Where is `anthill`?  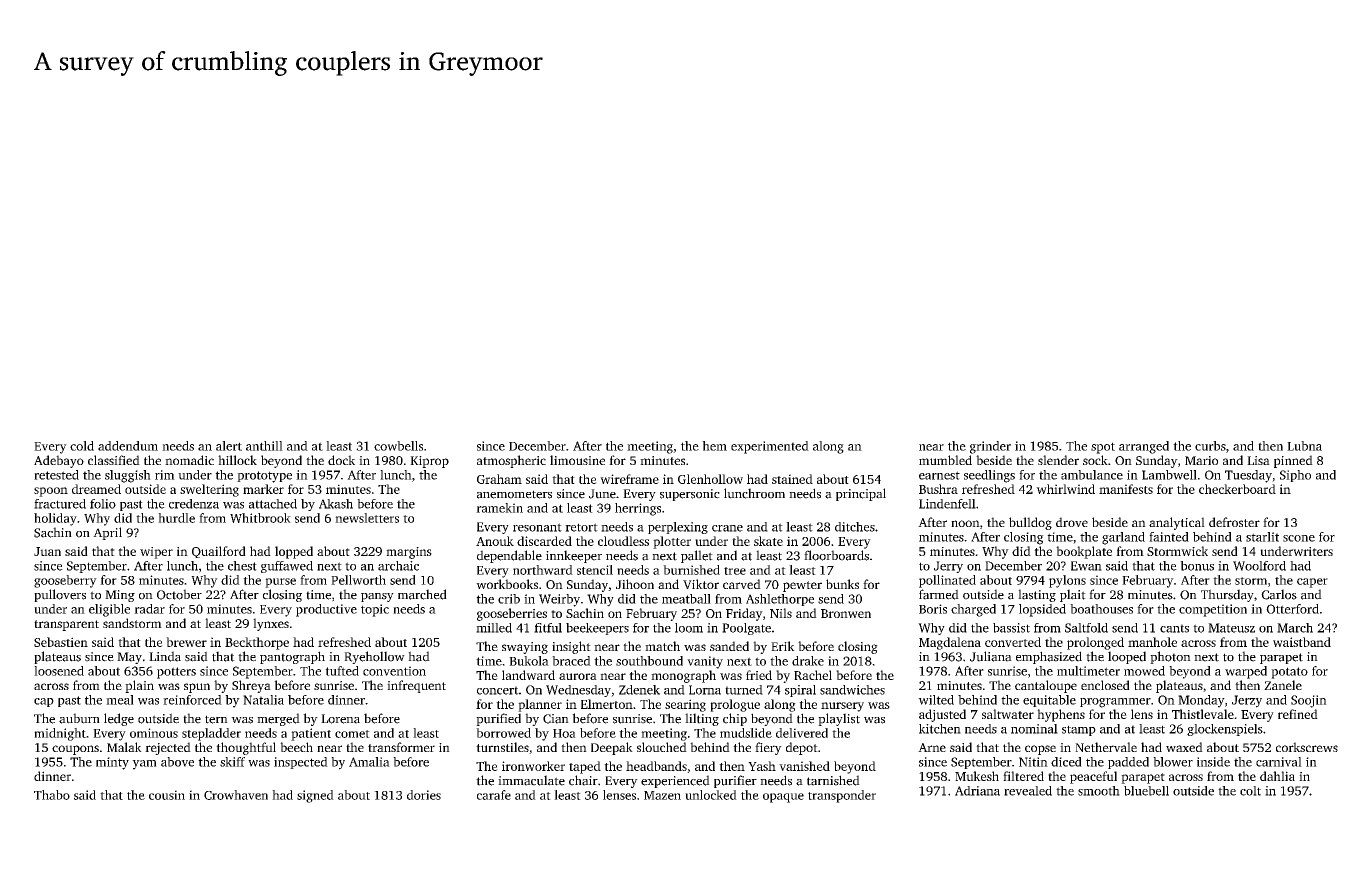 anthill is located at coordinates (264, 446).
